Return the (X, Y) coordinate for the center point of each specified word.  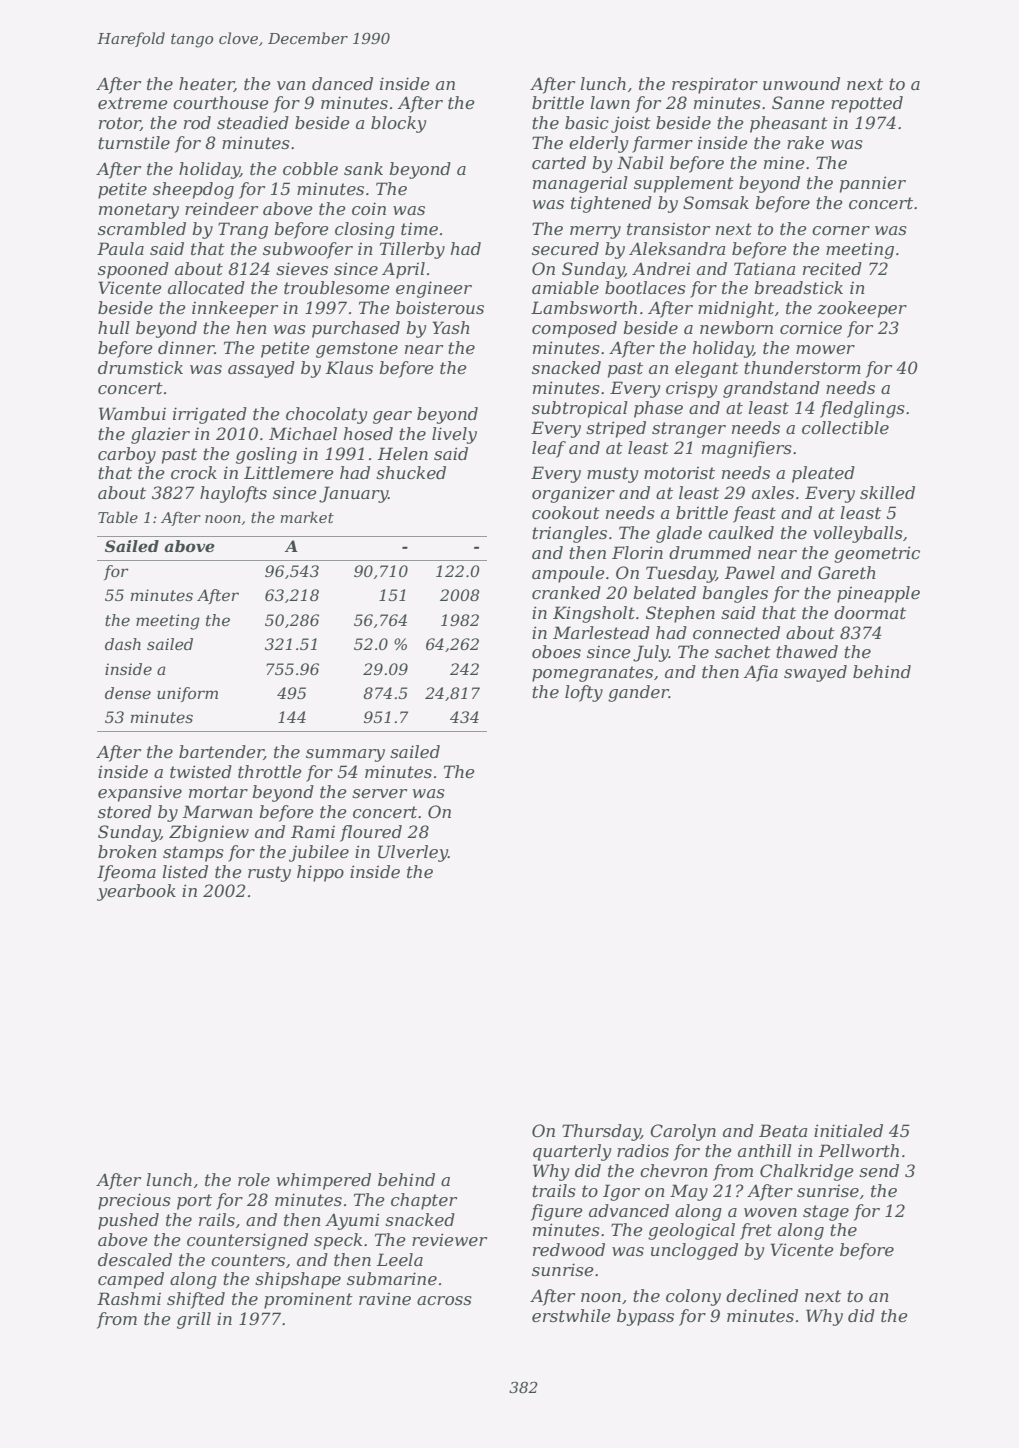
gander (638, 693)
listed (185, 871)
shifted (196, 1300)
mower (825, 349)
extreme (133, 103)
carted (559, 162)
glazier (160, 435)
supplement (684, 184)
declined (762, 1295)
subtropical (580, 409)
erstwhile (571, 1315)
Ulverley (413, 853)
